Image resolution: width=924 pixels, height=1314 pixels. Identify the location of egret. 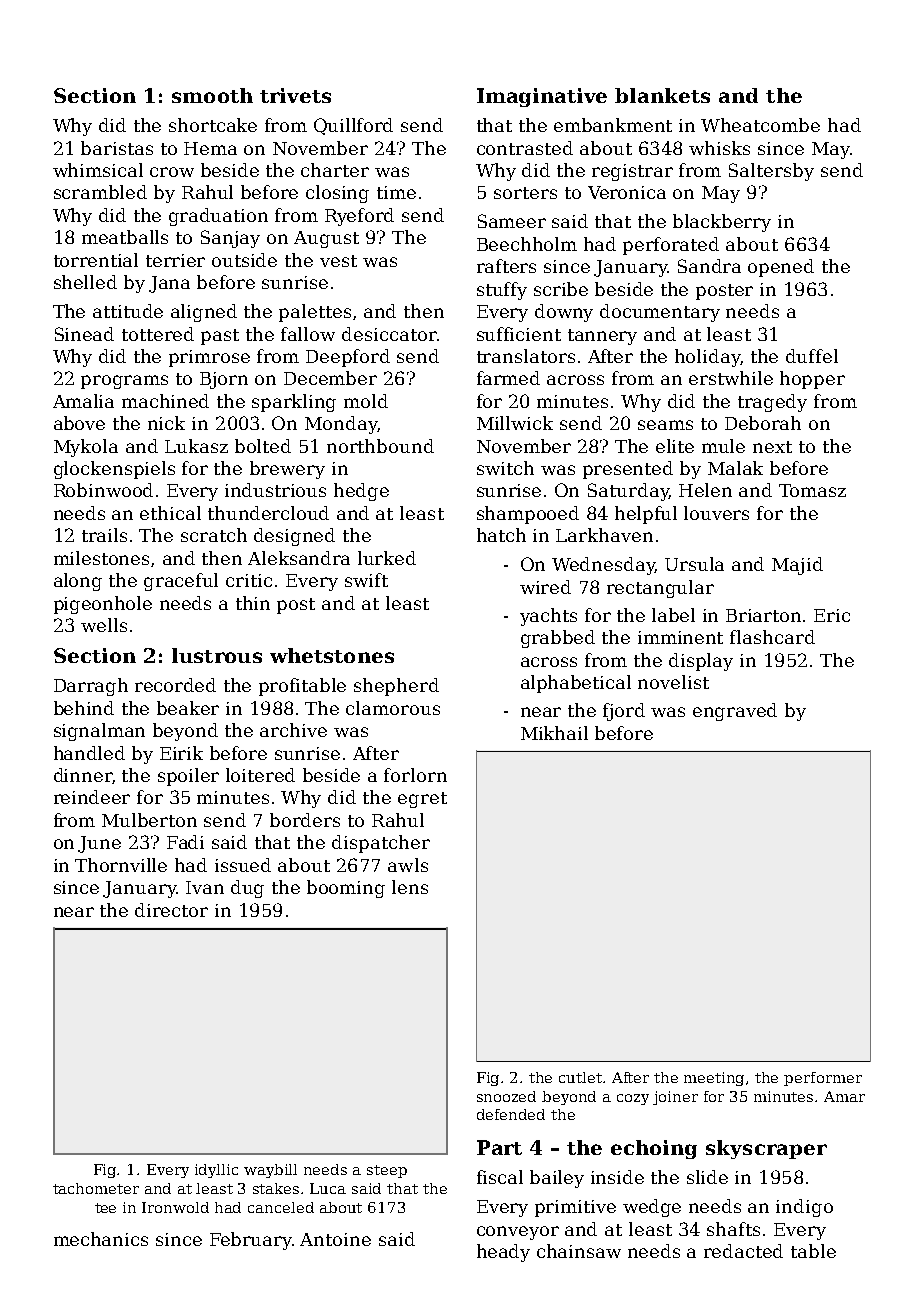
(422, 800).
